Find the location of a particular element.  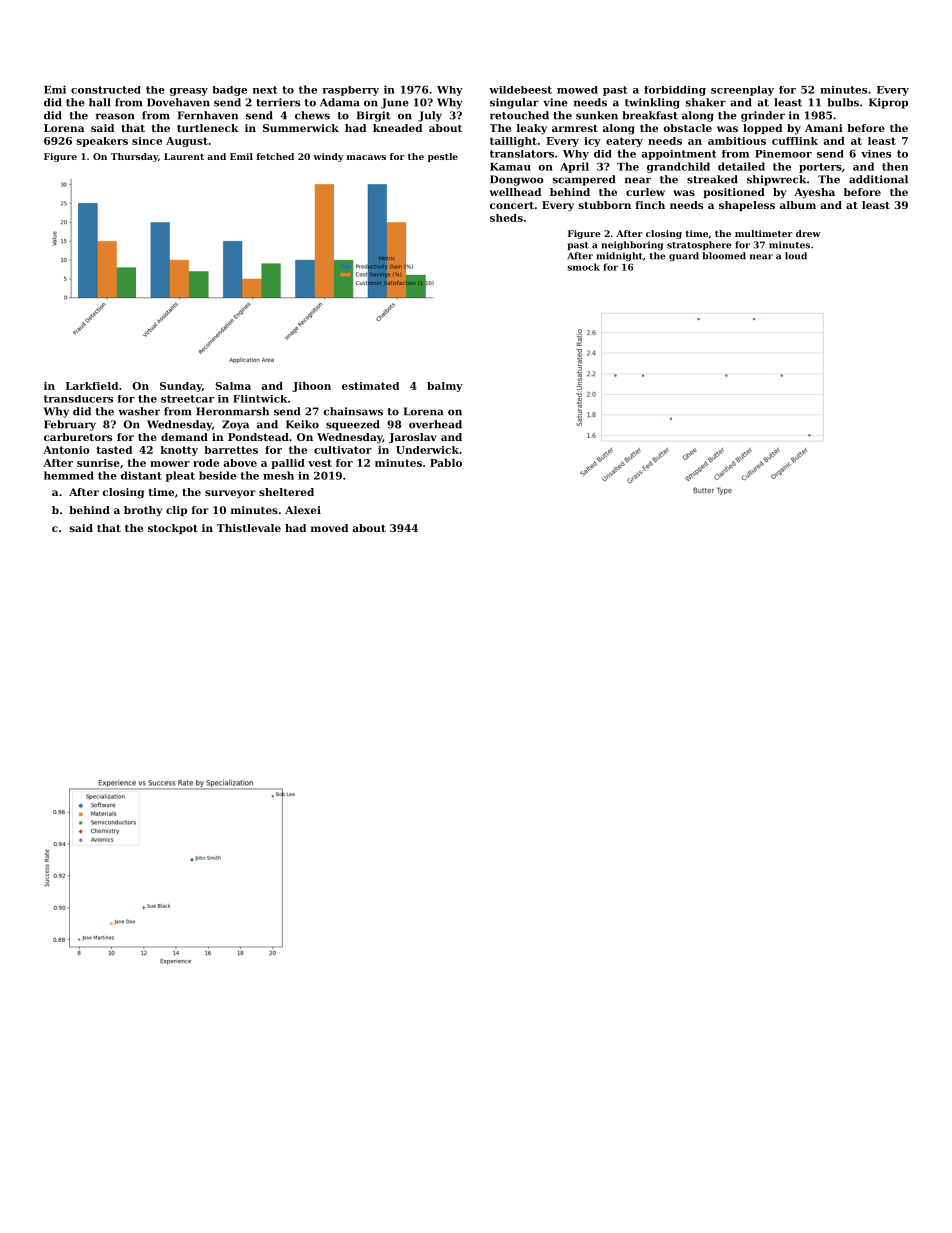

badge is located at coordinates (229, 91).
